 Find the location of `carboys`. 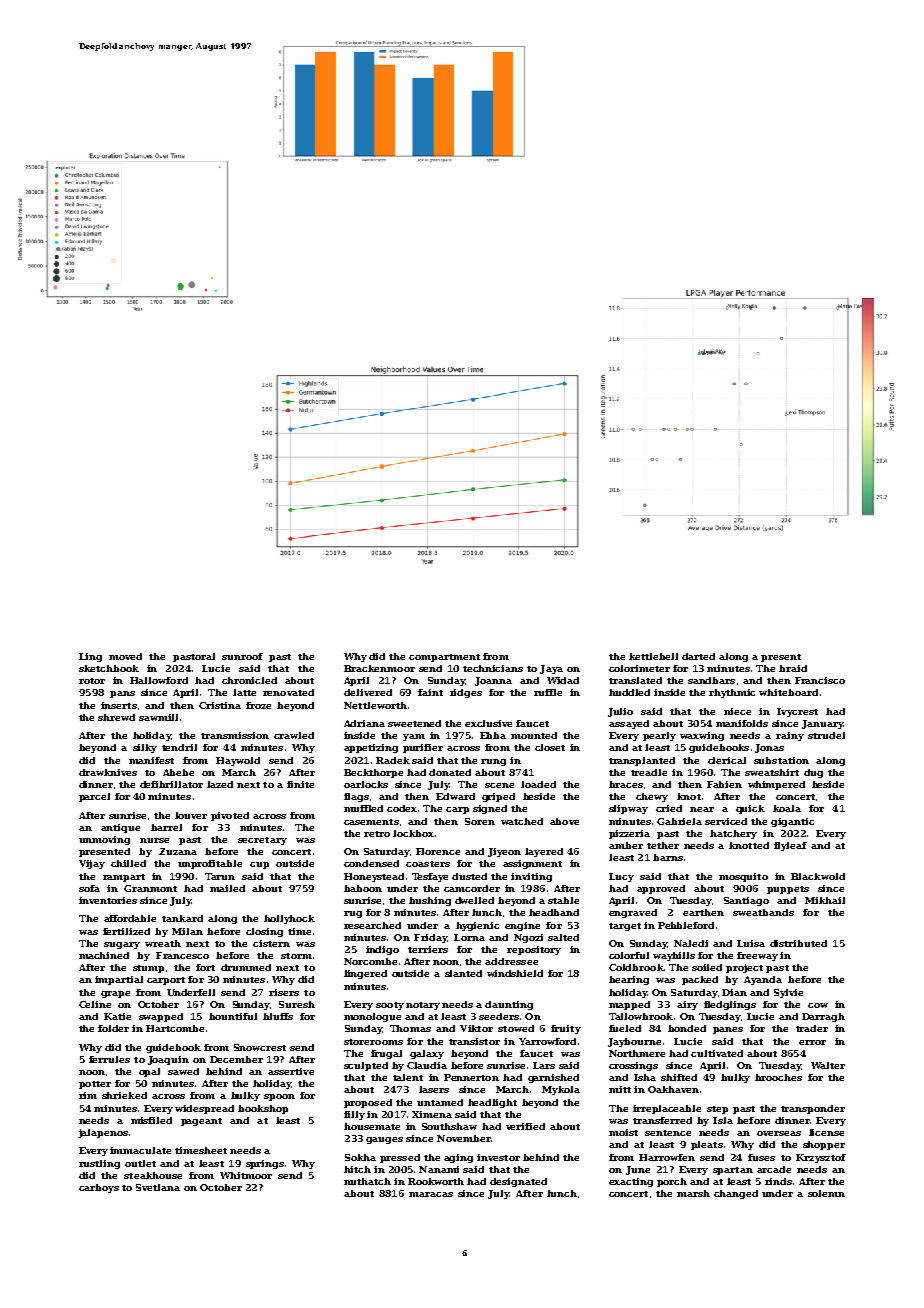

carboys is located at coordinates (99, 1188).
